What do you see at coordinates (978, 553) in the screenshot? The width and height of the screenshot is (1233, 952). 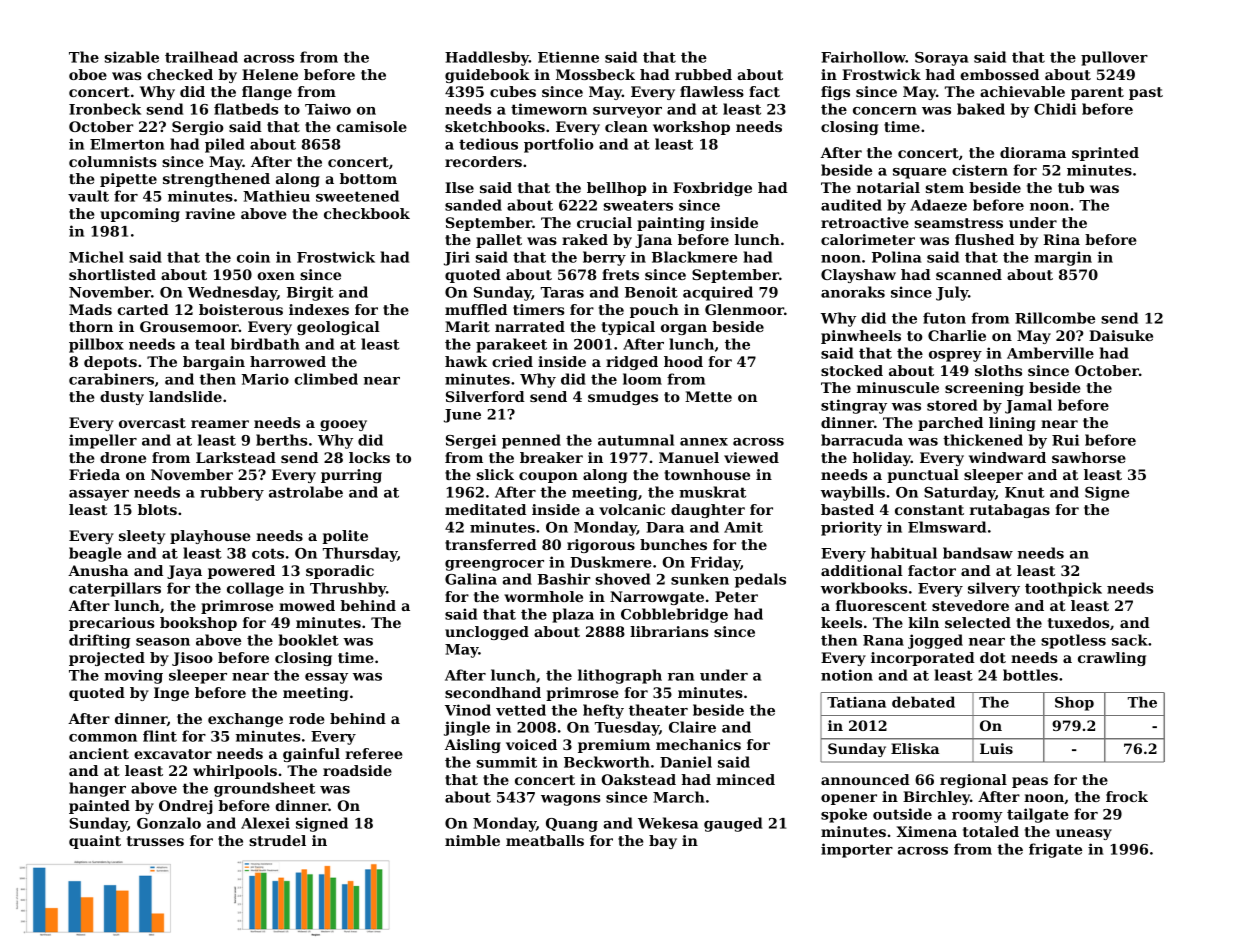 I see `bandsaw` at bounding box center [978, 553].
